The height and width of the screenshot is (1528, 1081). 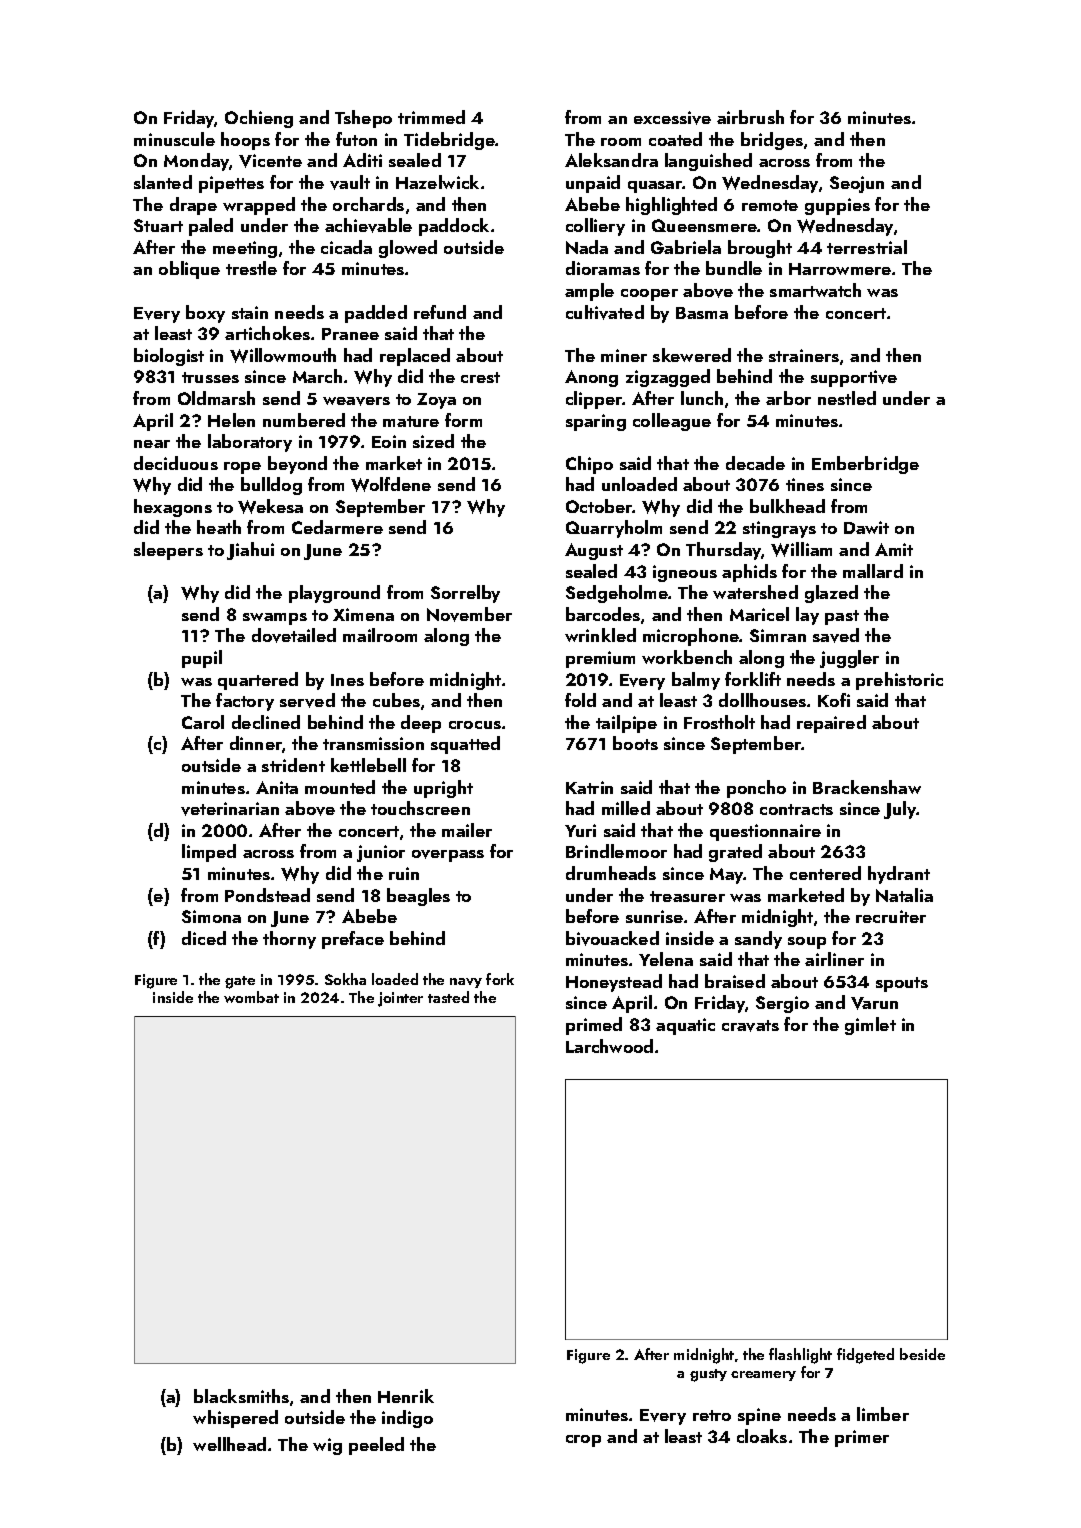 I want to click on pipettes, so click(x=231, y=184).
